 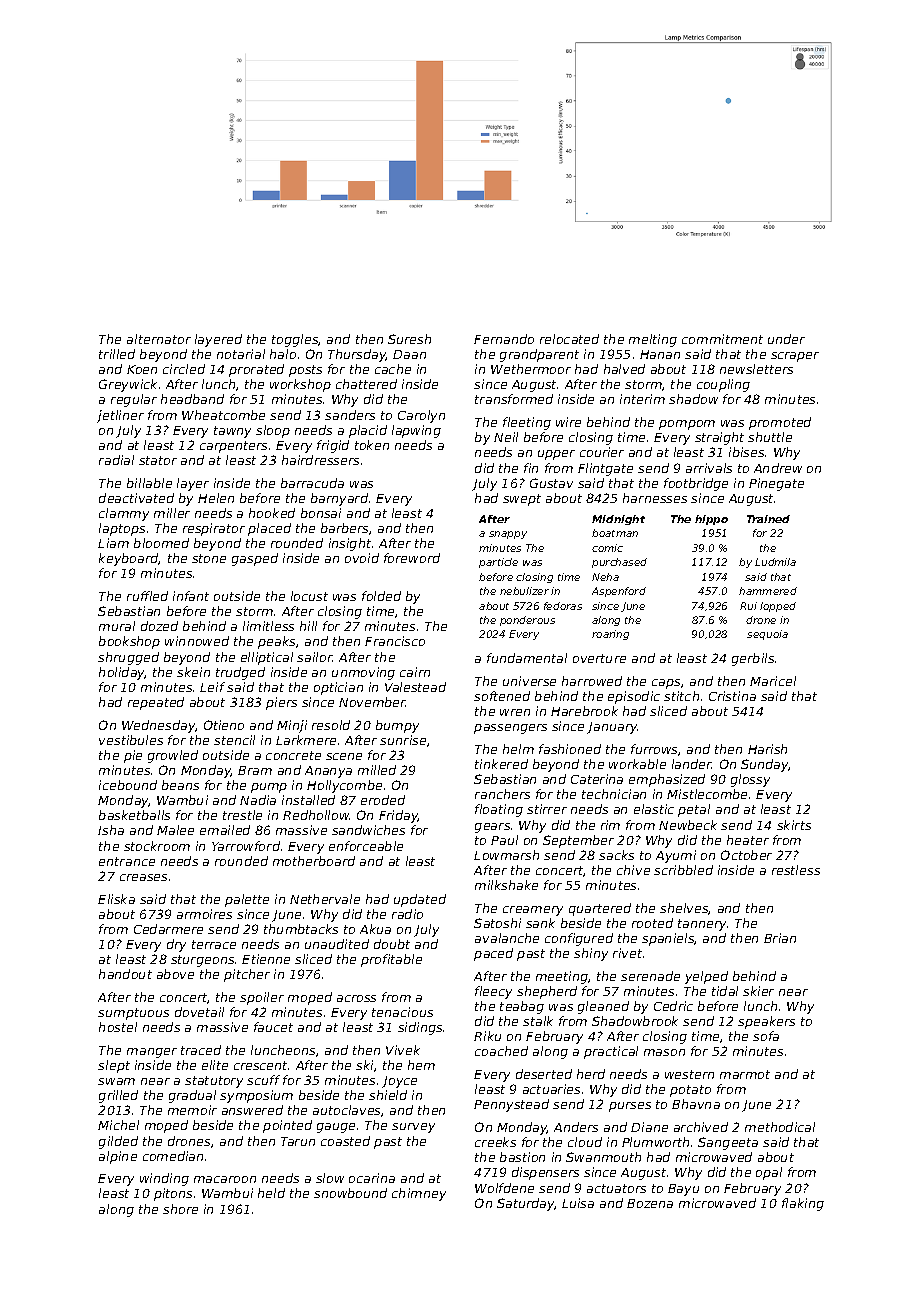 What do you see at coordinates (225, 1179) in the document?
I see `macaroon` at bounding box center [225, 1179].
